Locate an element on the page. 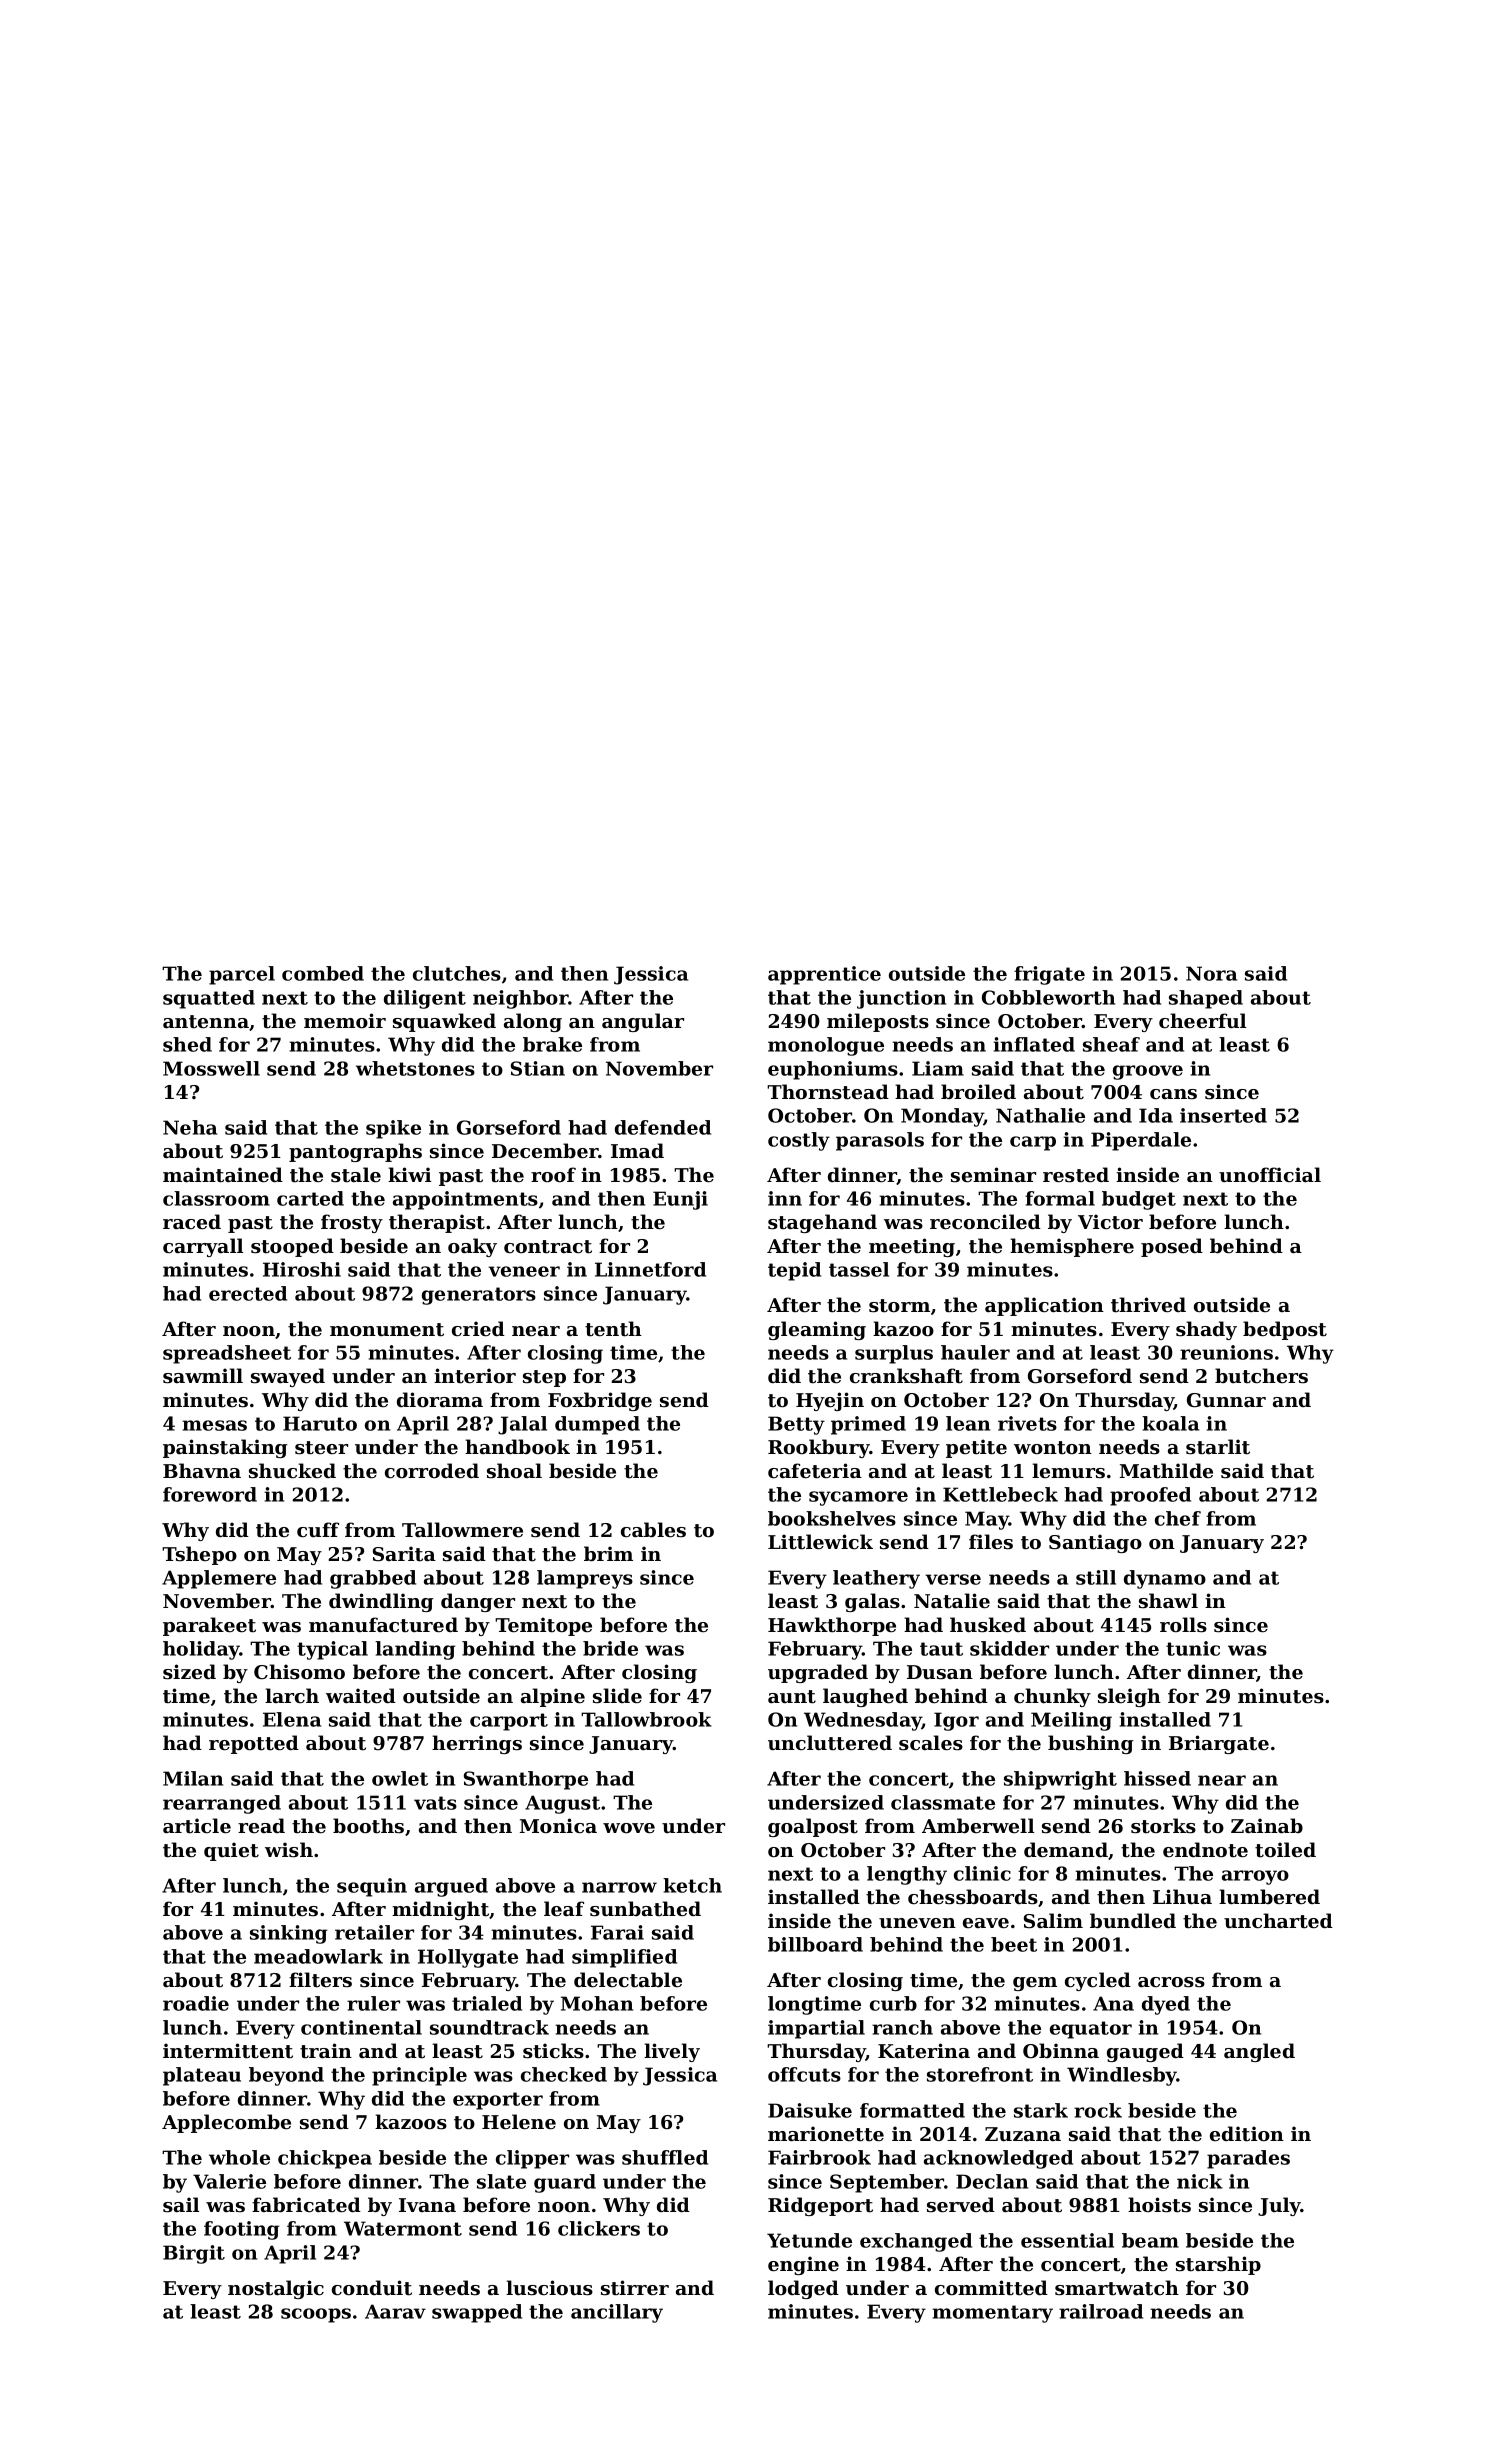 This image has width=1496, height=2464. inflated is located at coordinates (1034, 1044).
